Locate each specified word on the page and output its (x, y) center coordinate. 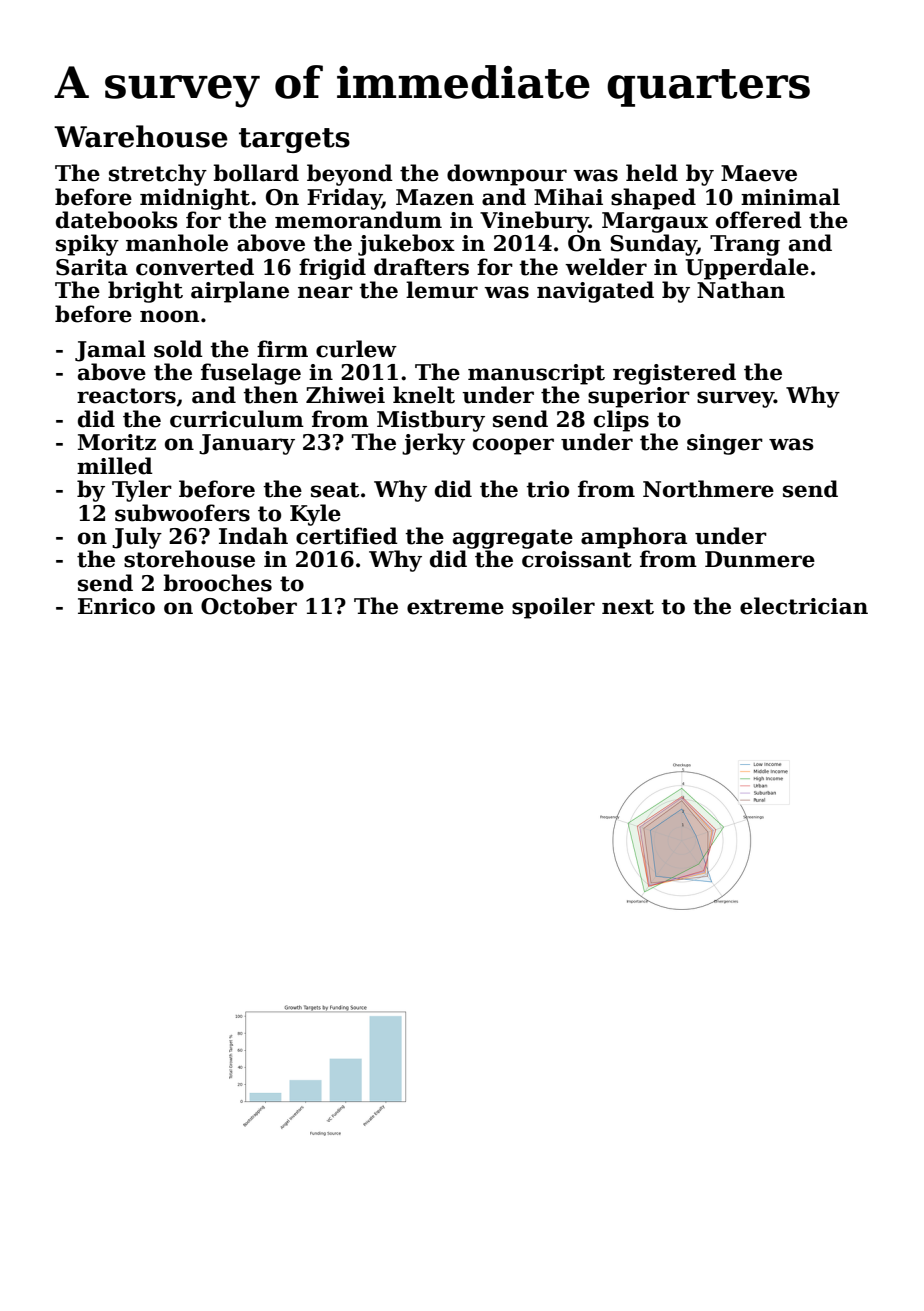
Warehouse (141, 136)
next (628, 607)
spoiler (553, 608)
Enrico (116, 606)
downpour (507, 175)
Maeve (759, 173)
